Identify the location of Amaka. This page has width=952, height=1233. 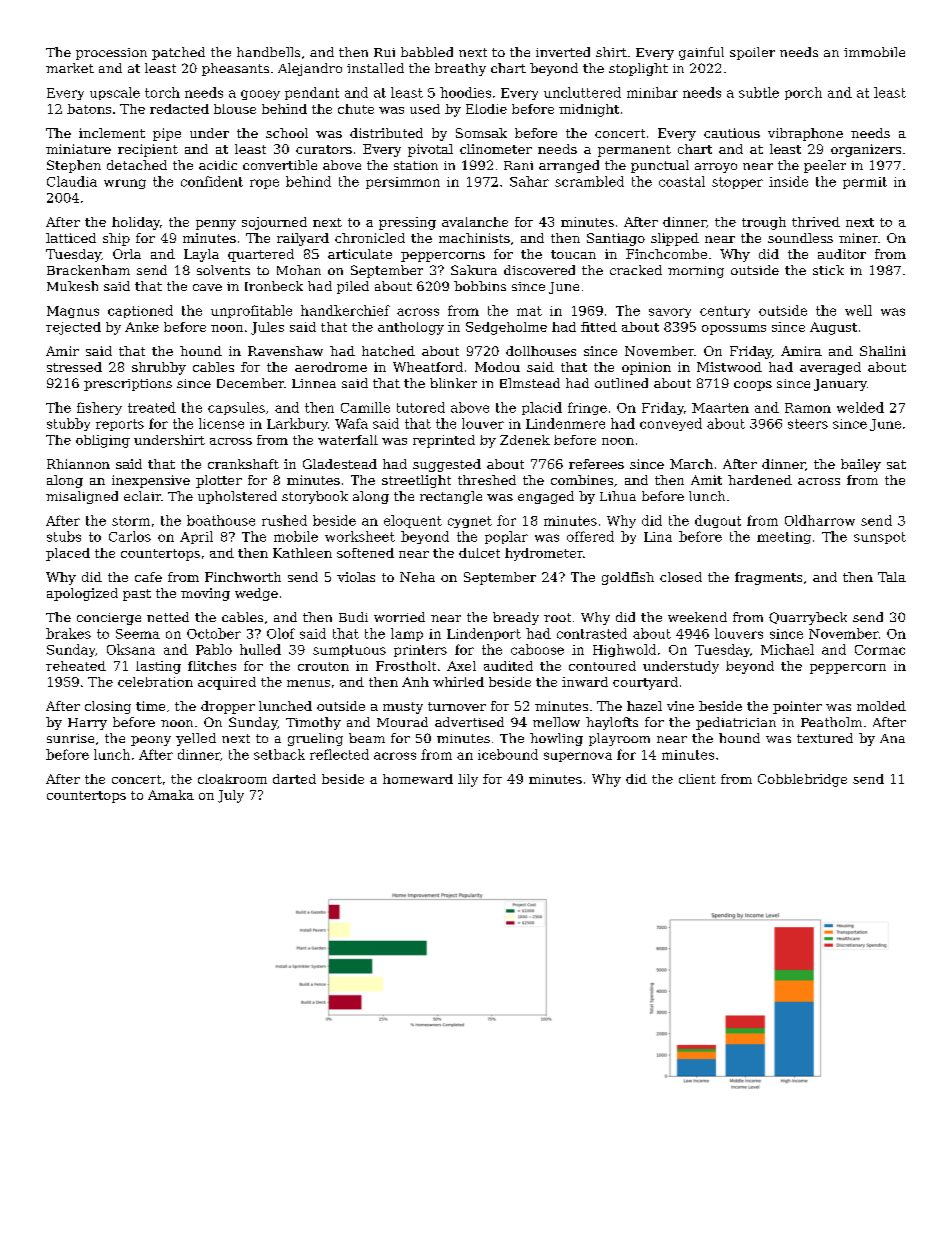
(171, 795).
